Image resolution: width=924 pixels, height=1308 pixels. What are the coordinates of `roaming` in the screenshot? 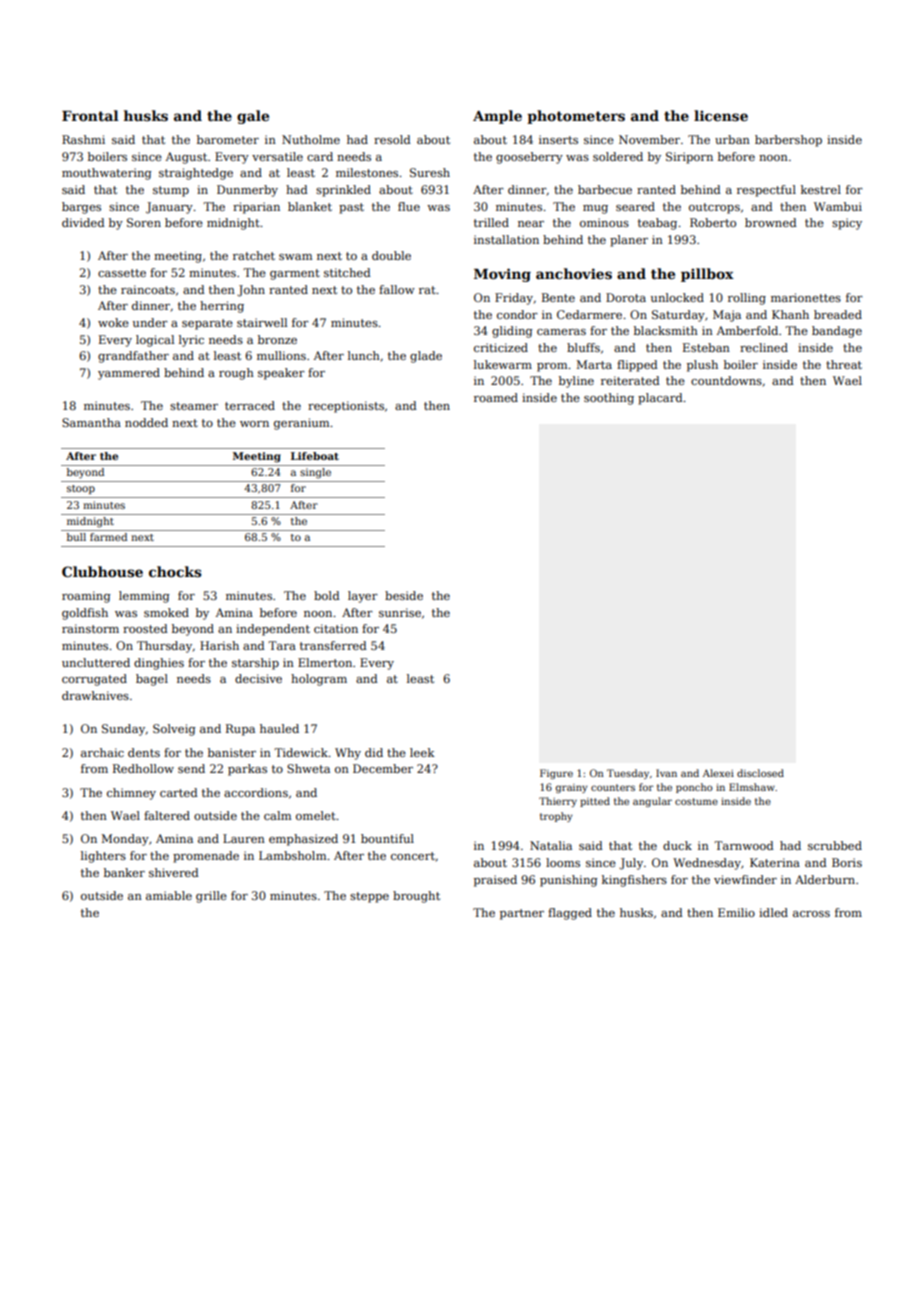 It's located at (86, 597).
